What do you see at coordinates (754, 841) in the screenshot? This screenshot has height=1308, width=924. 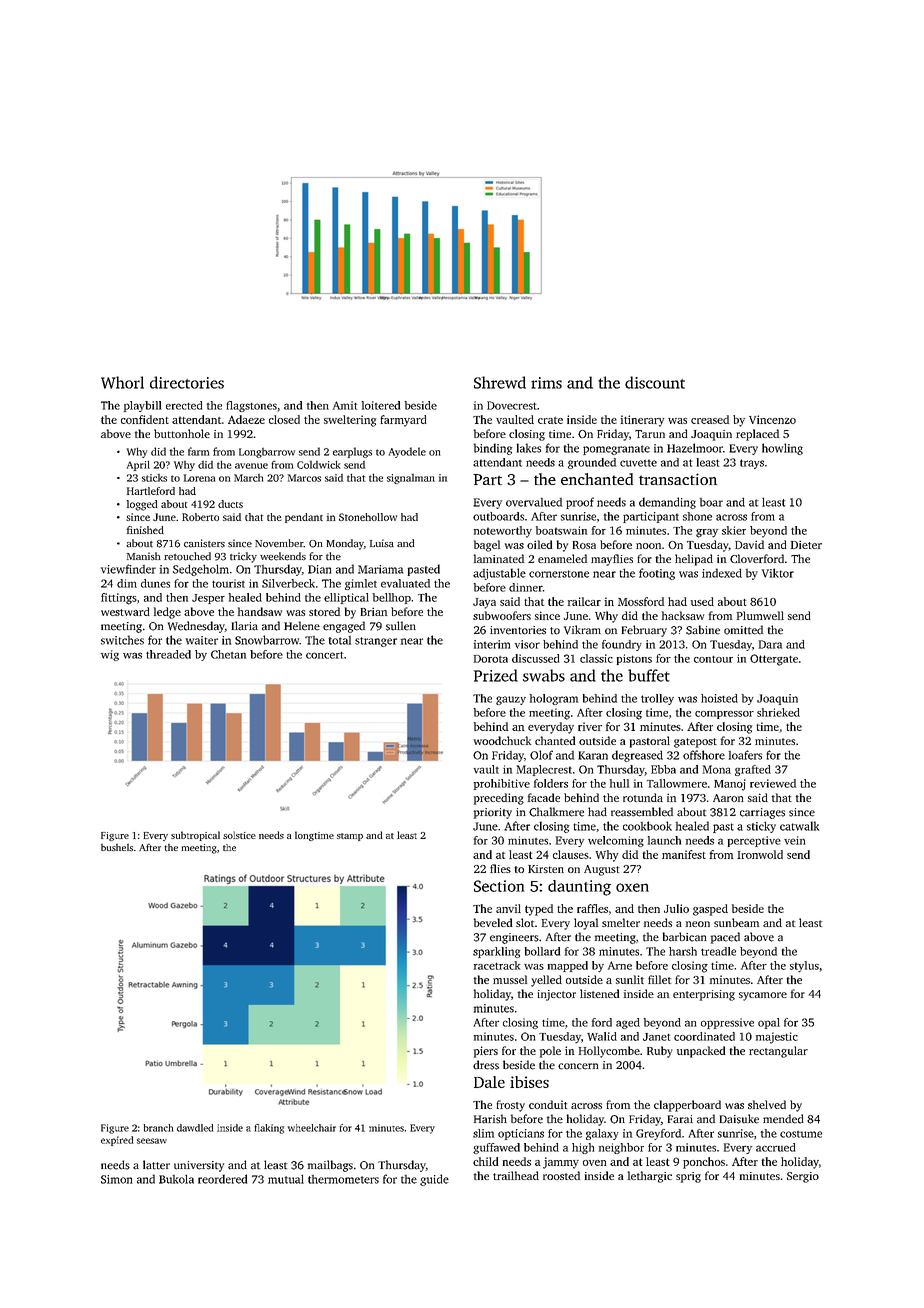 I see `perceptive` at bounding box center [754, 841].
